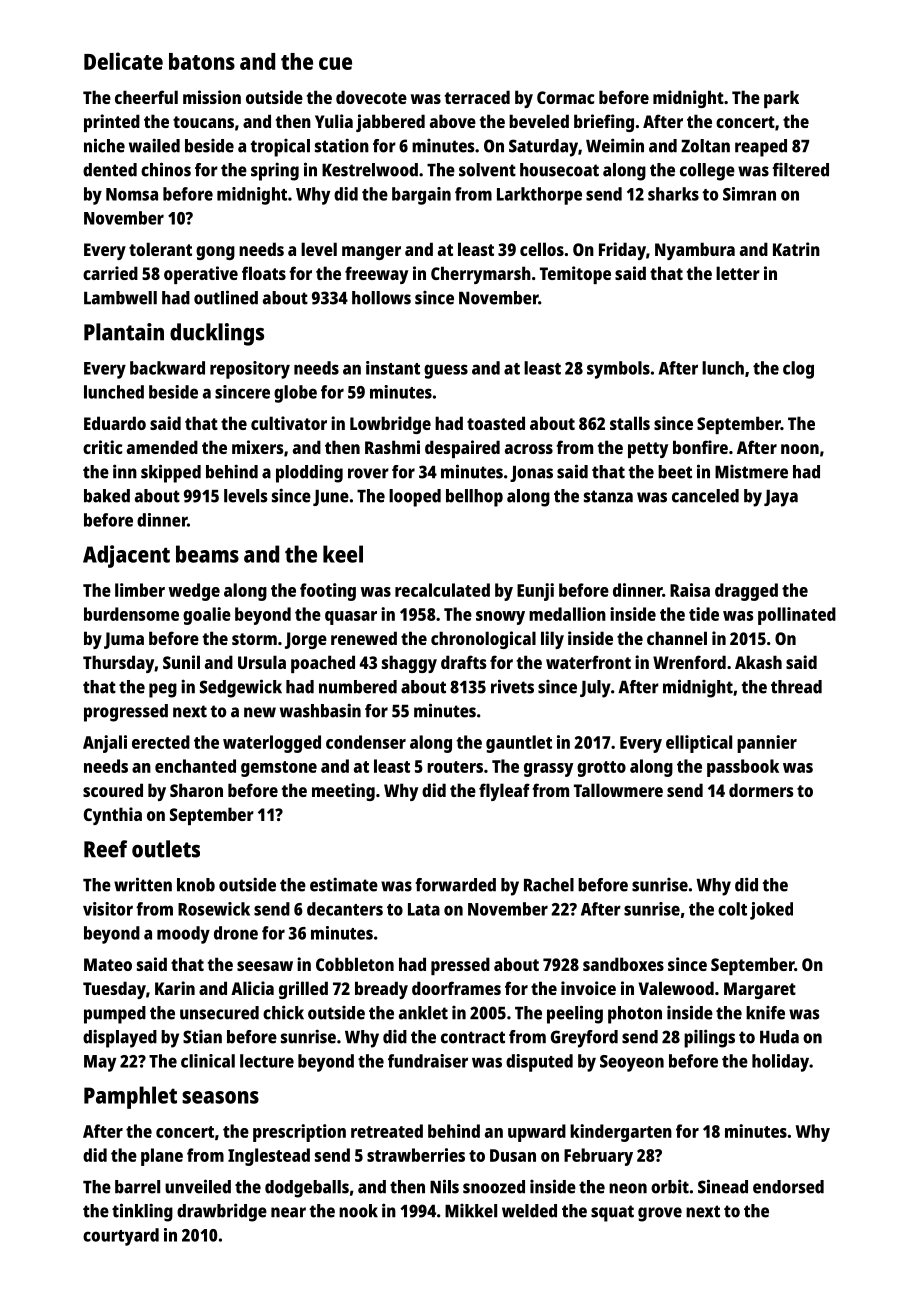  What do you see at coordinates (257, 447) in the document?
I see `mixers` at bounding box center [257, 447].
